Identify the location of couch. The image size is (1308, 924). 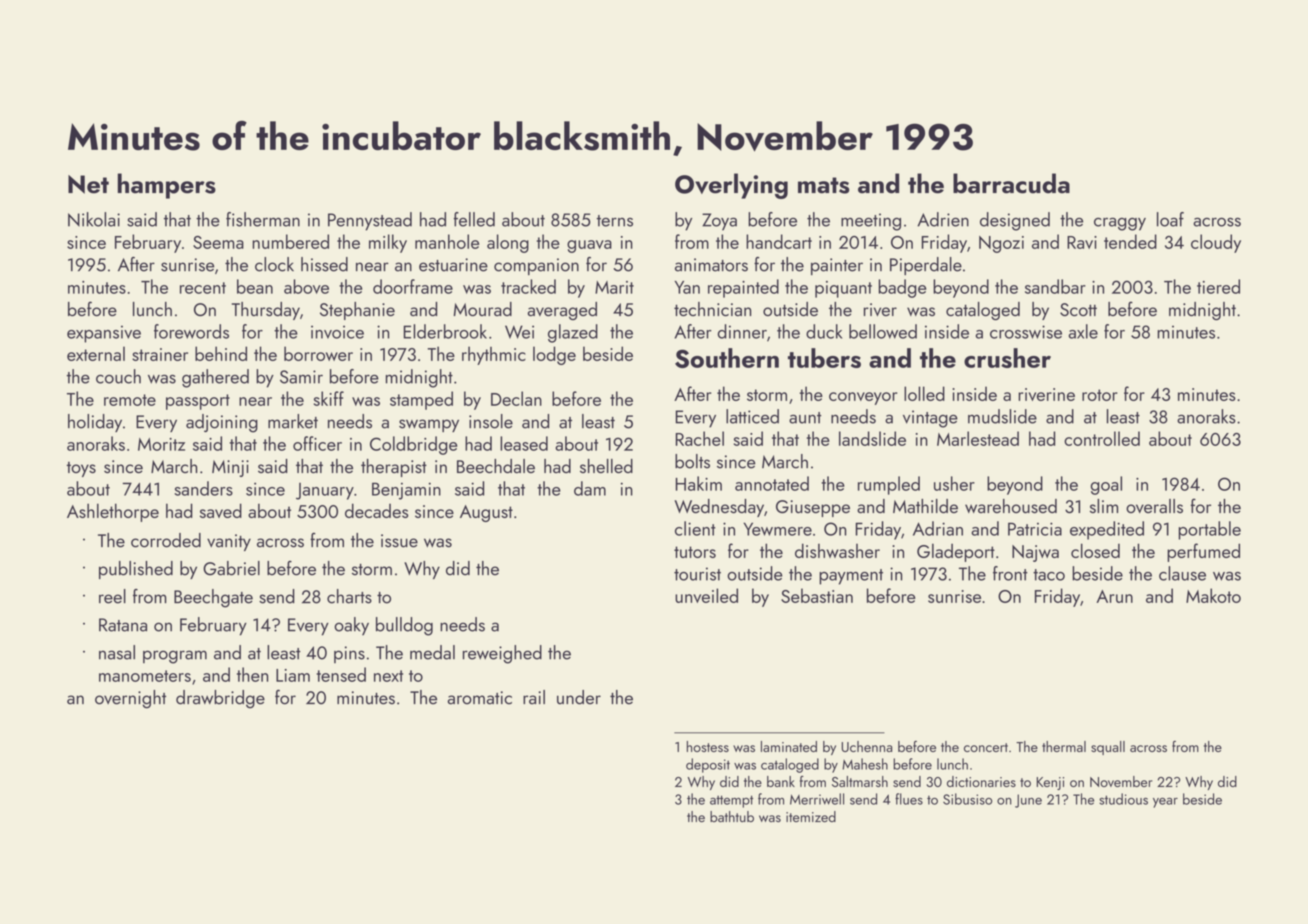
(118, 376).
